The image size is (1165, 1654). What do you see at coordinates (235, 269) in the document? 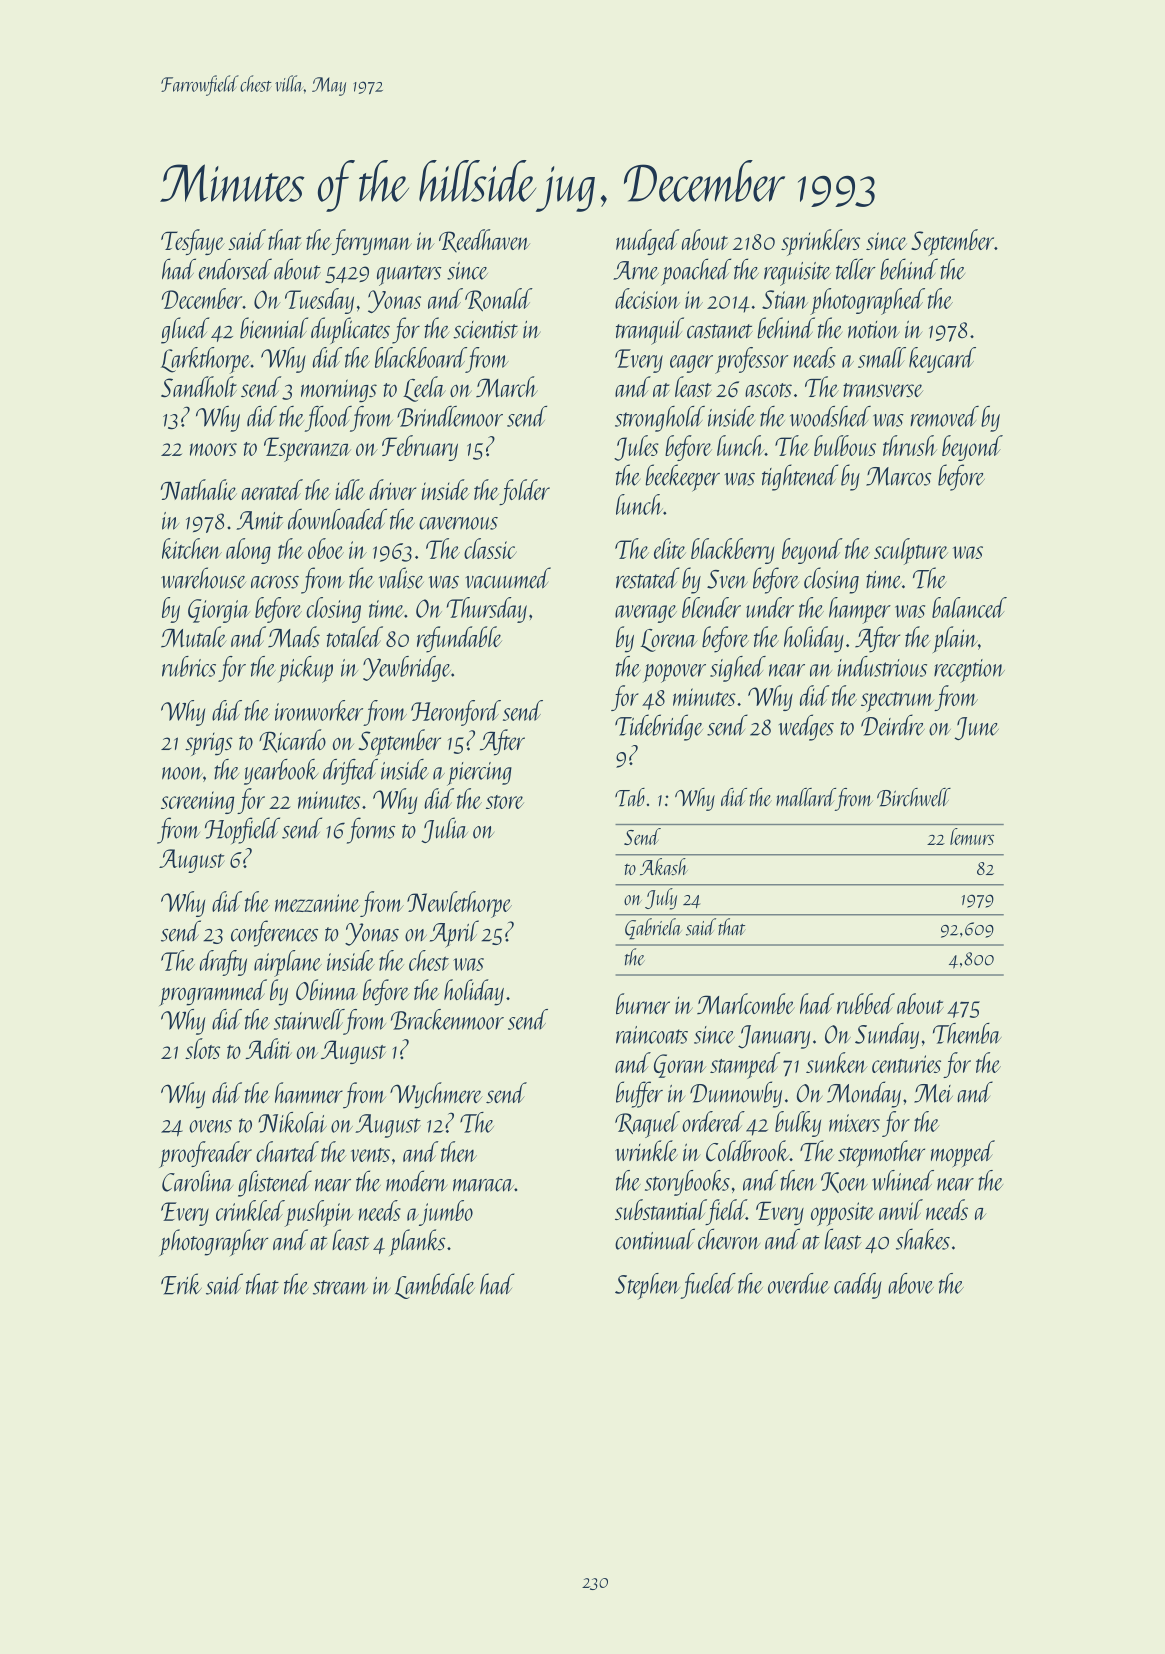
I see `endorsed` at bounding box center [235, 269].
